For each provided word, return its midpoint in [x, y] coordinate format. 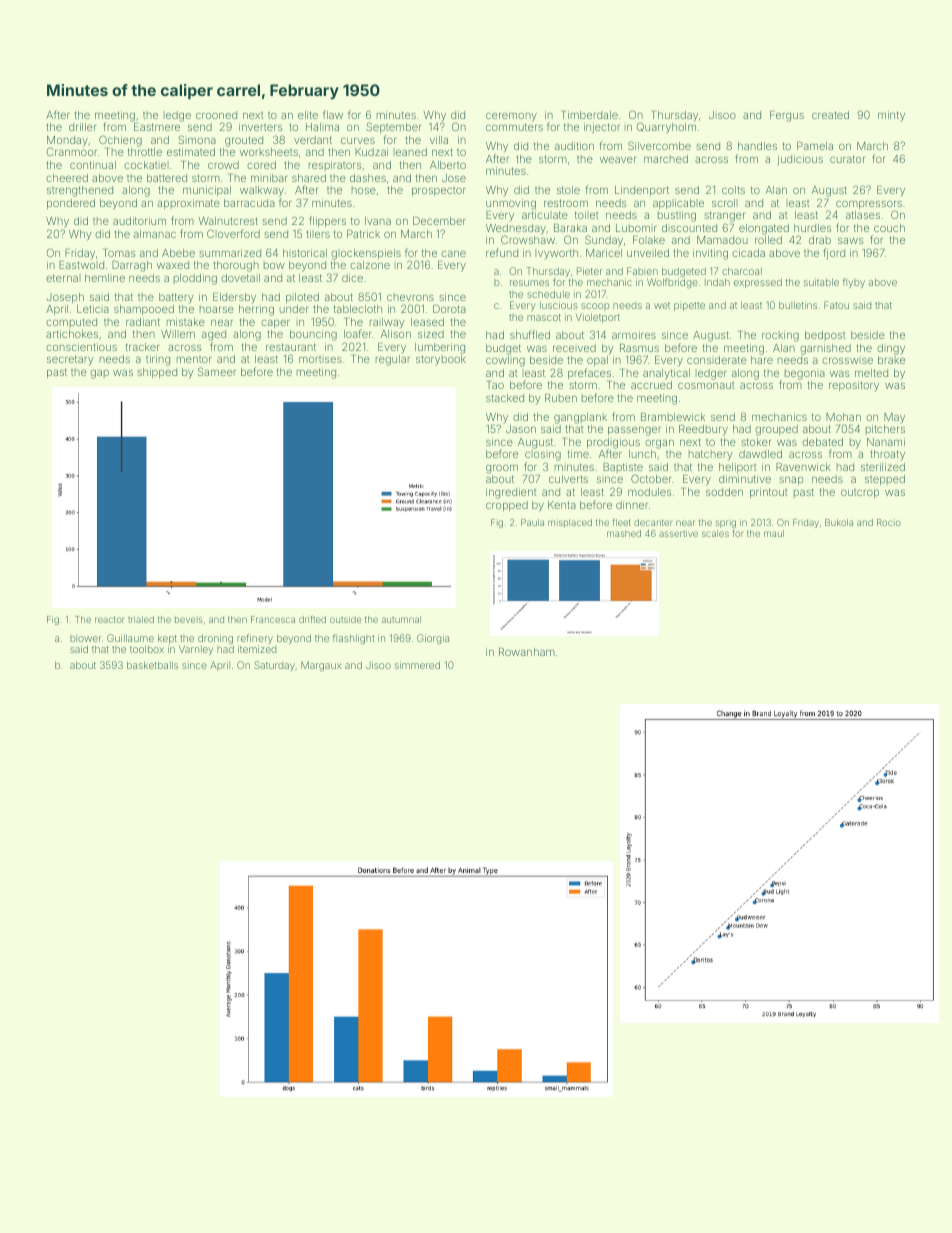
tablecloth [358, 309]
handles [757, 146]
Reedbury [703, 430]
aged [214, 335]
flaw [333, 114]
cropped [507, 506]
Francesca [273, 619]
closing [543, 455]
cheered [67, 178]
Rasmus [639, 348]
